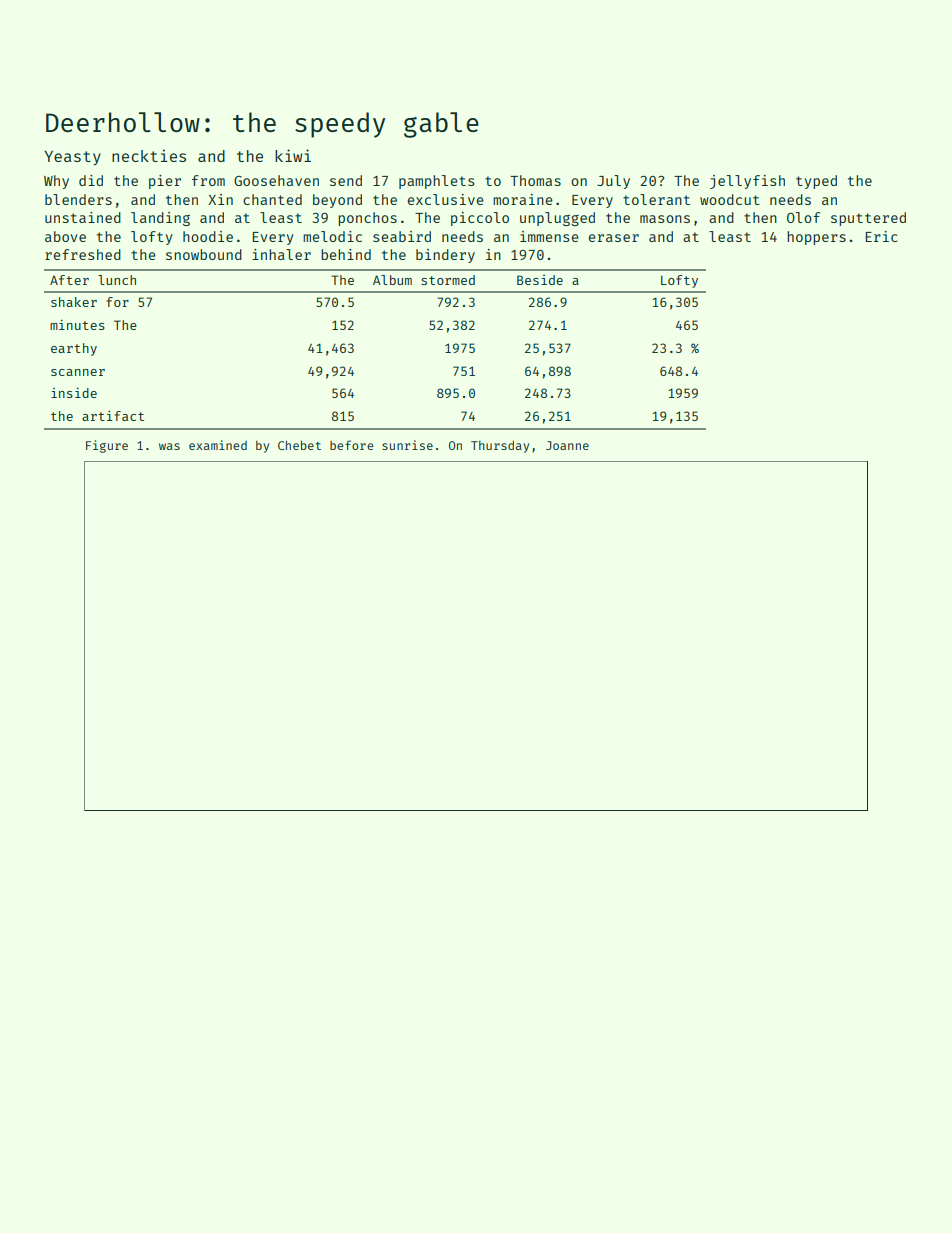 The image size is (952, 1233). I want to click on Eric, so click(882, 236).
